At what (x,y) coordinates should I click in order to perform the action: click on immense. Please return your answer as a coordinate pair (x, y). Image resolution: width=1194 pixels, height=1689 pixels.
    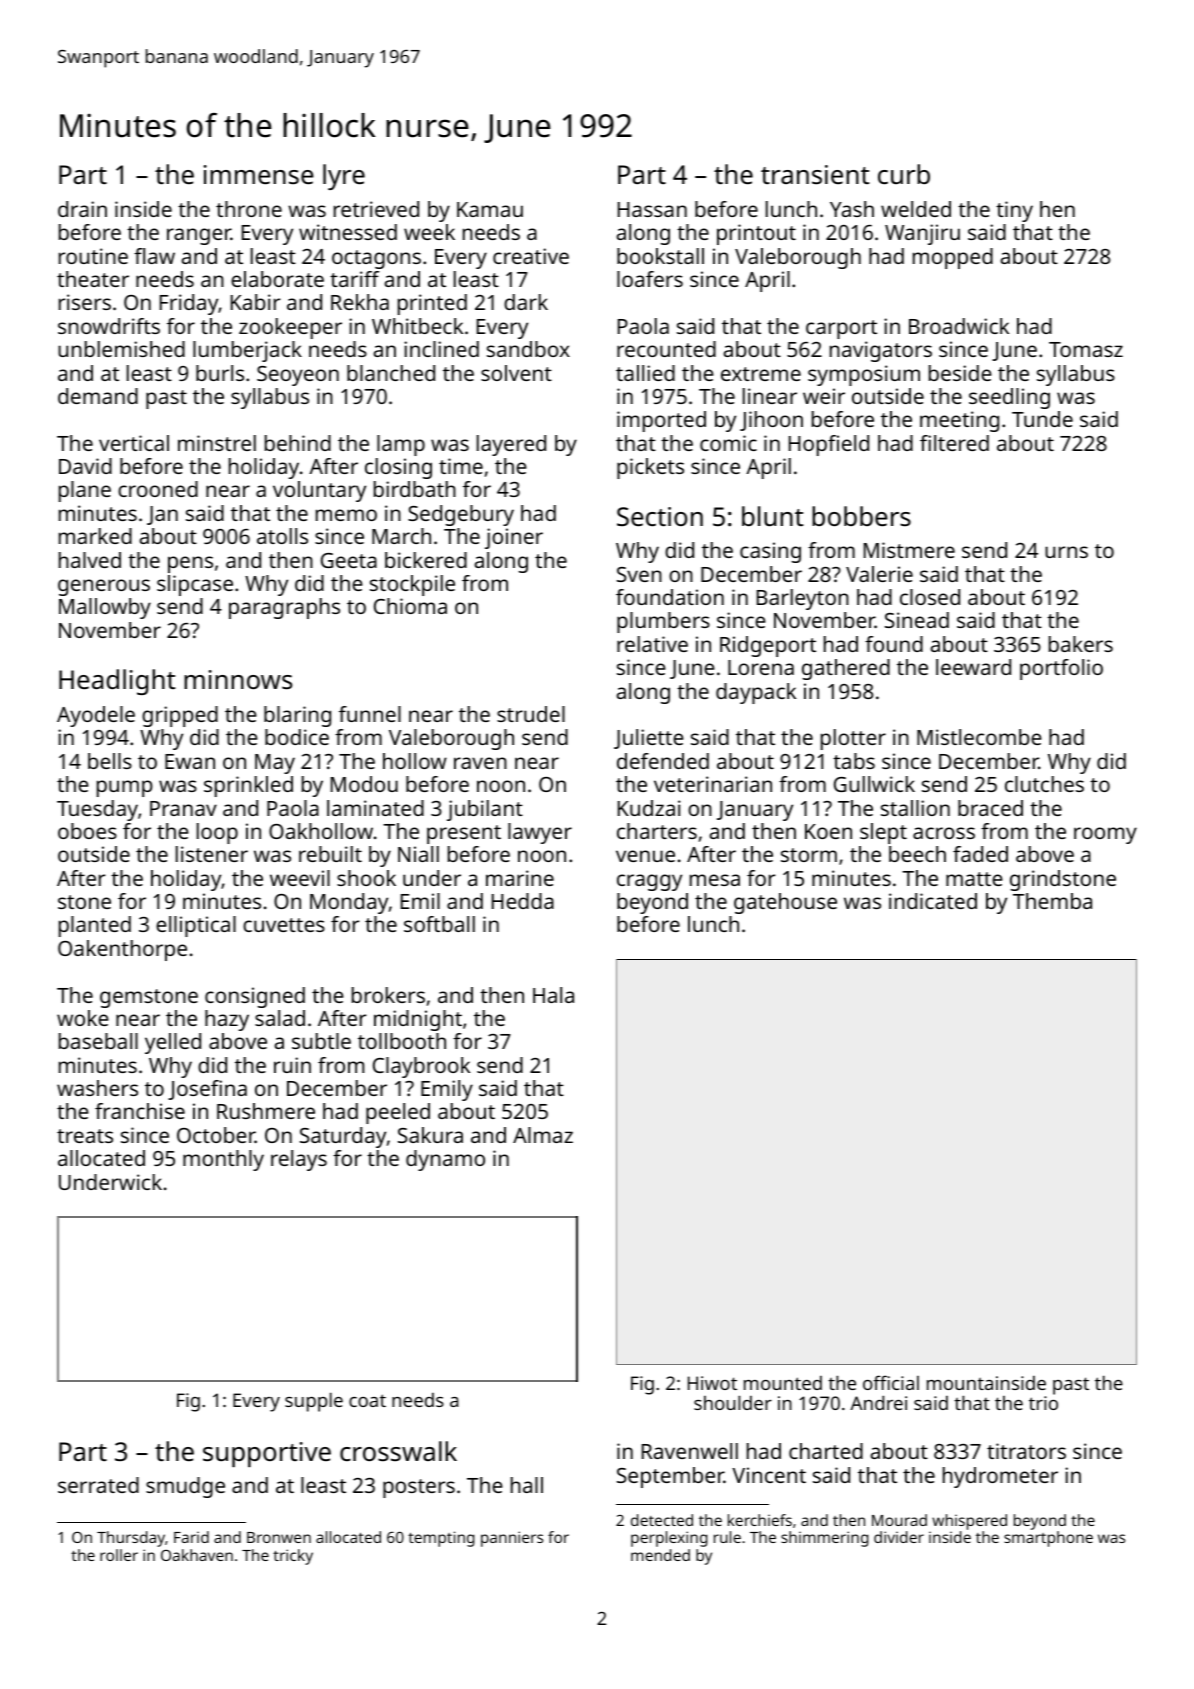
    Looking at the image, I should click on (259, 174).
